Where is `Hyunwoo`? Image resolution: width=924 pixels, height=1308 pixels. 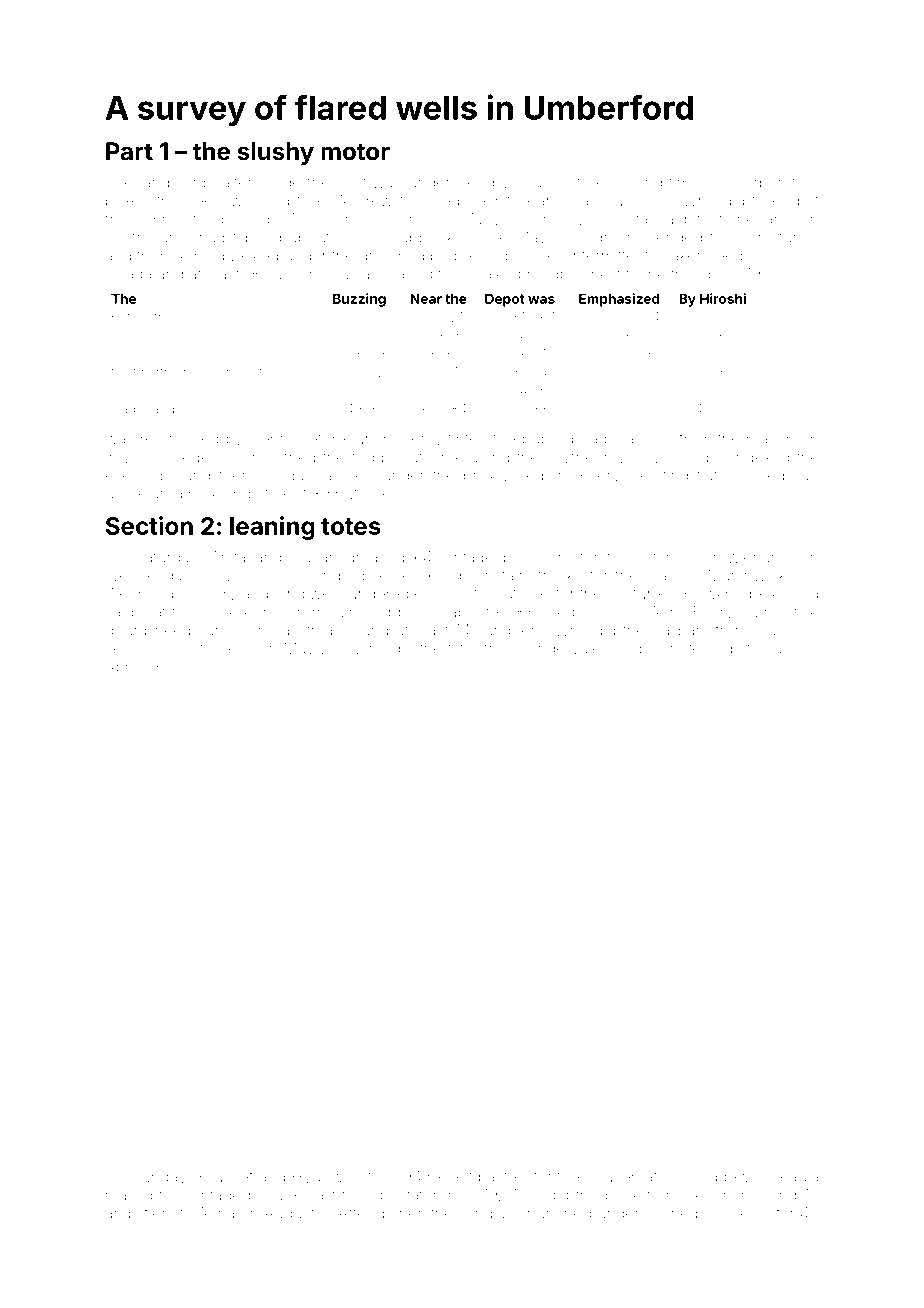
Hyunwoo is located at coordinates (327, 1178).
